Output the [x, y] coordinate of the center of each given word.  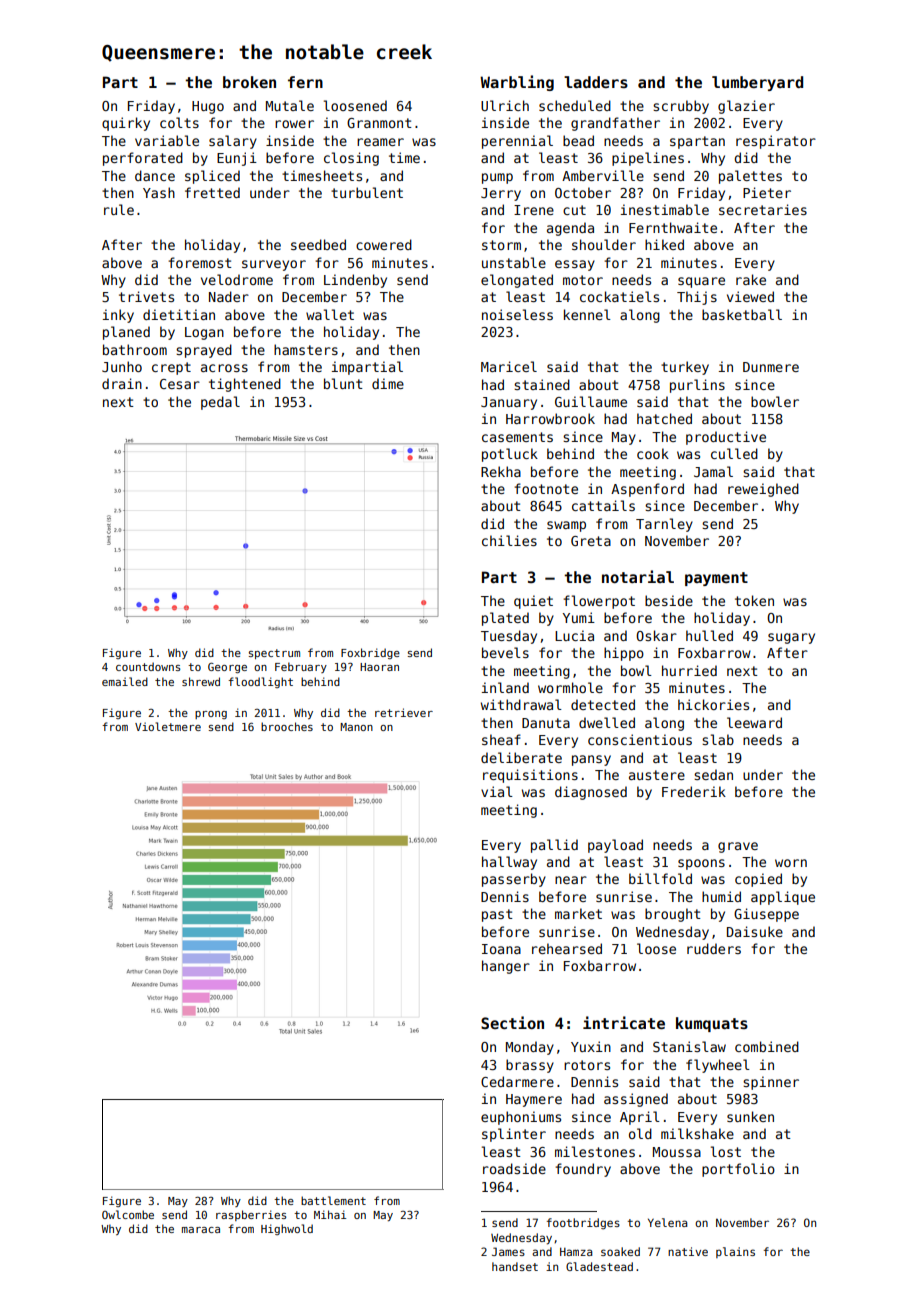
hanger [506, 967]
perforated [143, 159]
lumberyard [757, 83]
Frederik [694, 791]
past [497, 915]
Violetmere [168, 726]
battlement [333, 1200]
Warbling [517, 83]
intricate [624, 1022]
